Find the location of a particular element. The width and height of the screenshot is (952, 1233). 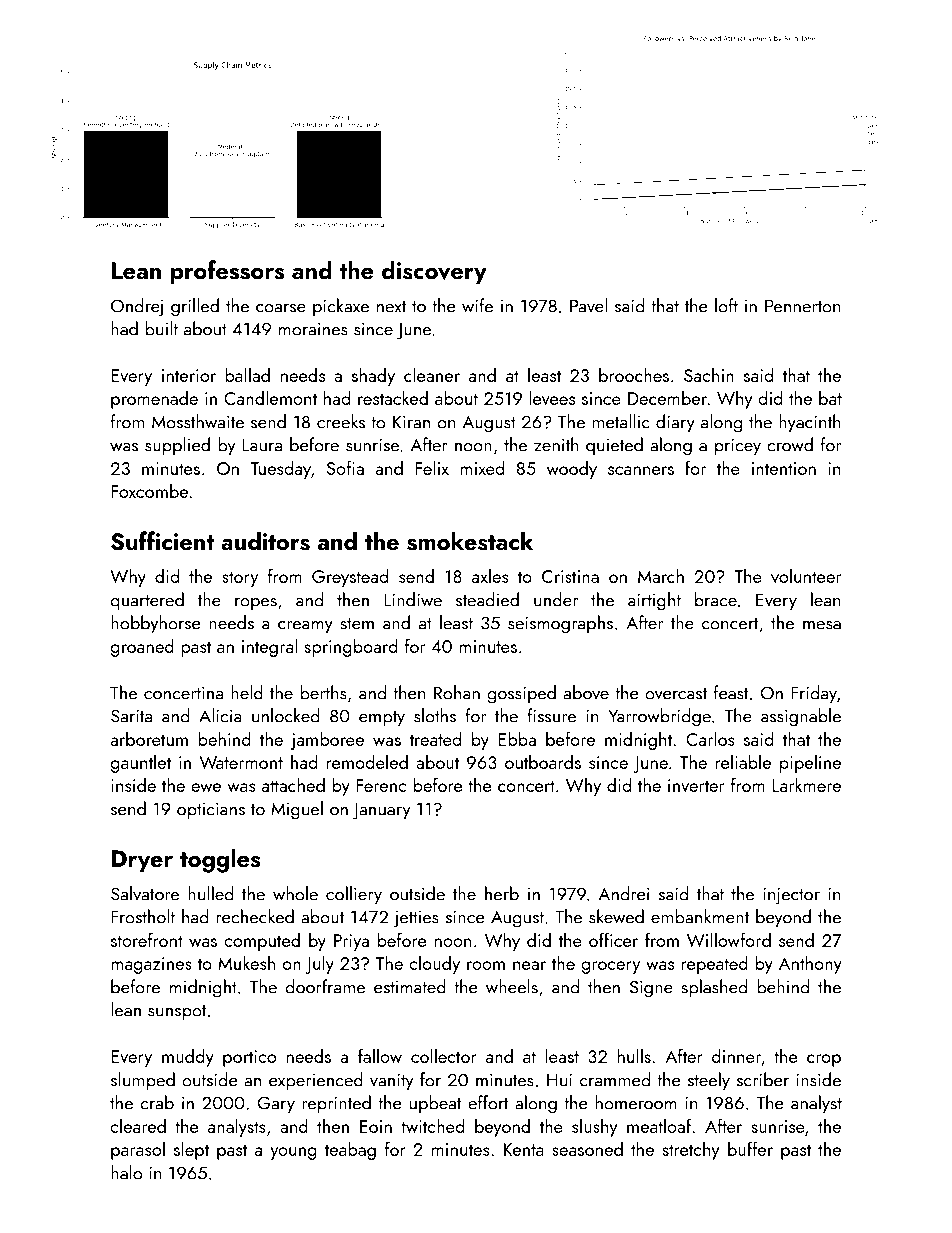

springboard is located at coordinates (351, 647).
